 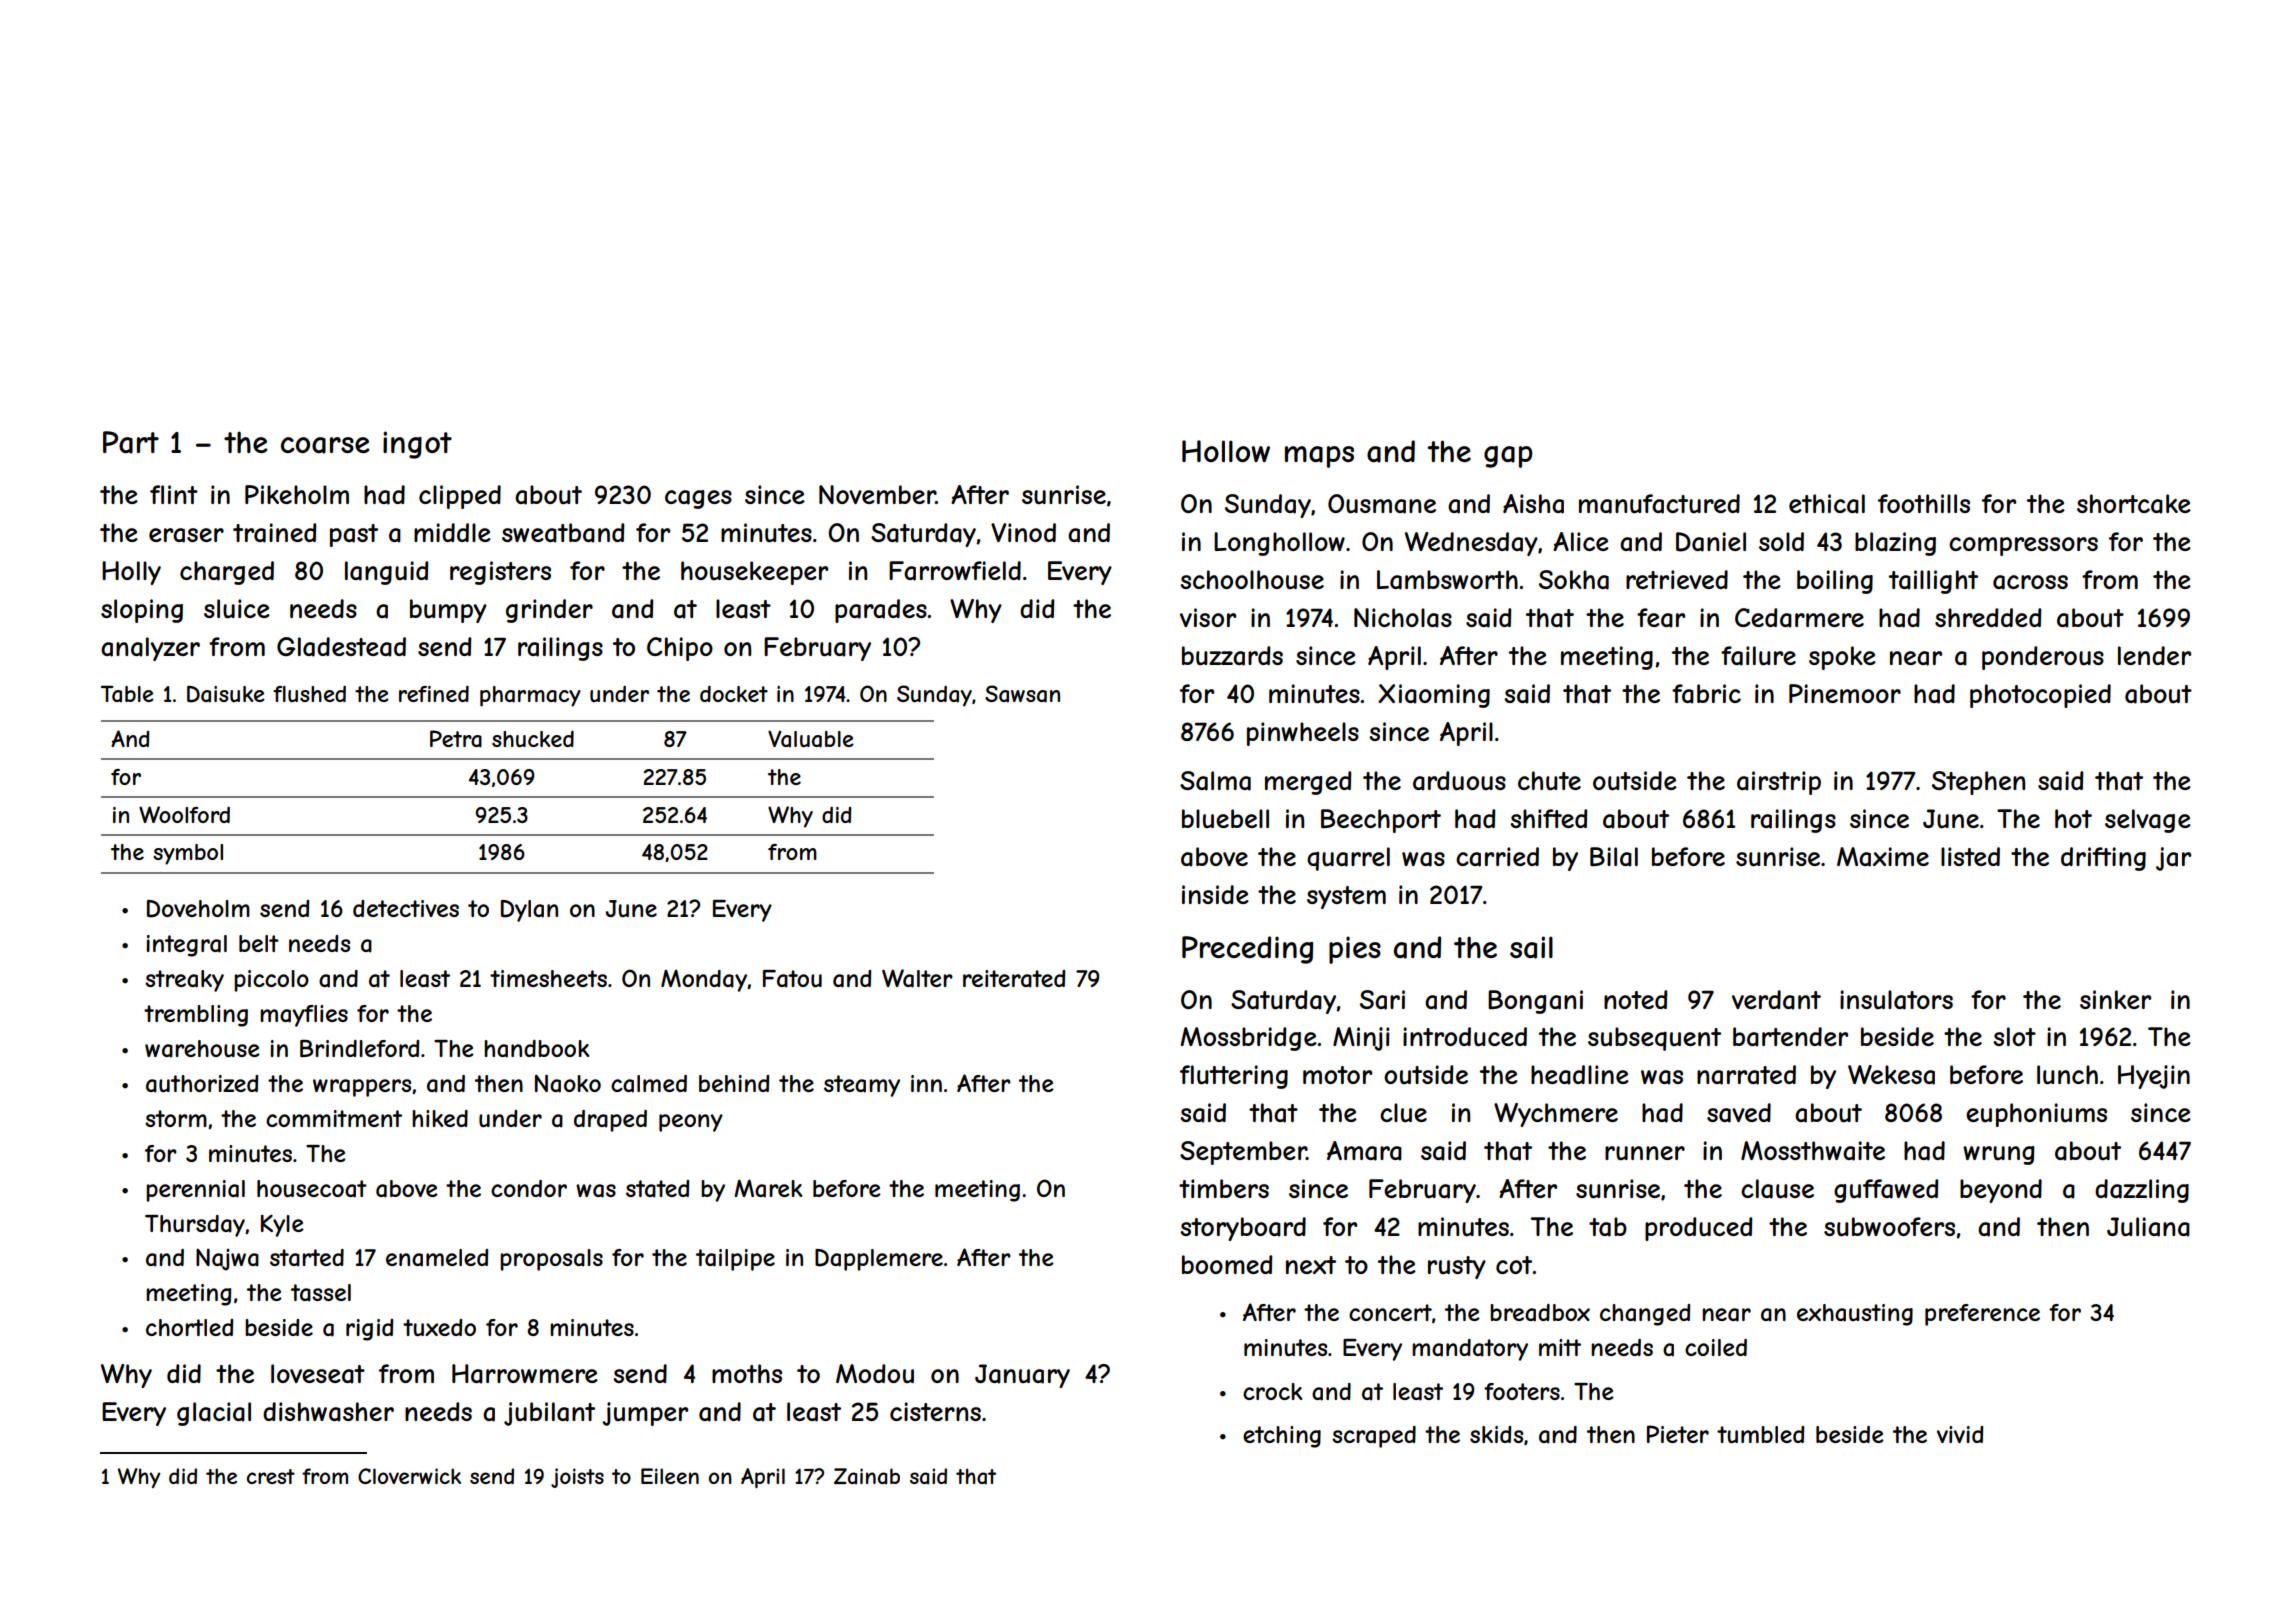 I want to click on boomed, so click(x=1227, y=1264).
